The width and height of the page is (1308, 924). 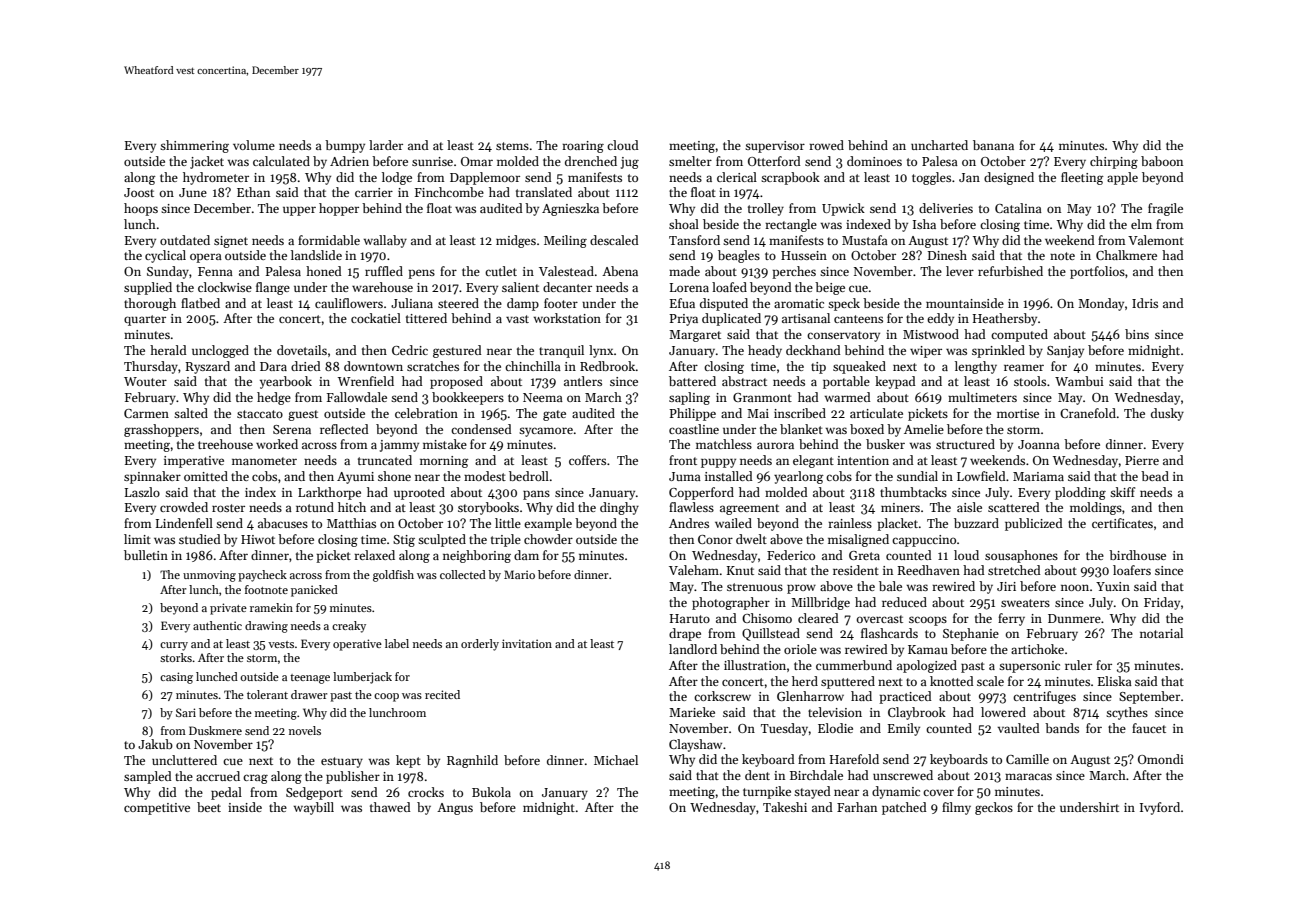 I want to click on Lindenfell, so click(x=184, y=523).
